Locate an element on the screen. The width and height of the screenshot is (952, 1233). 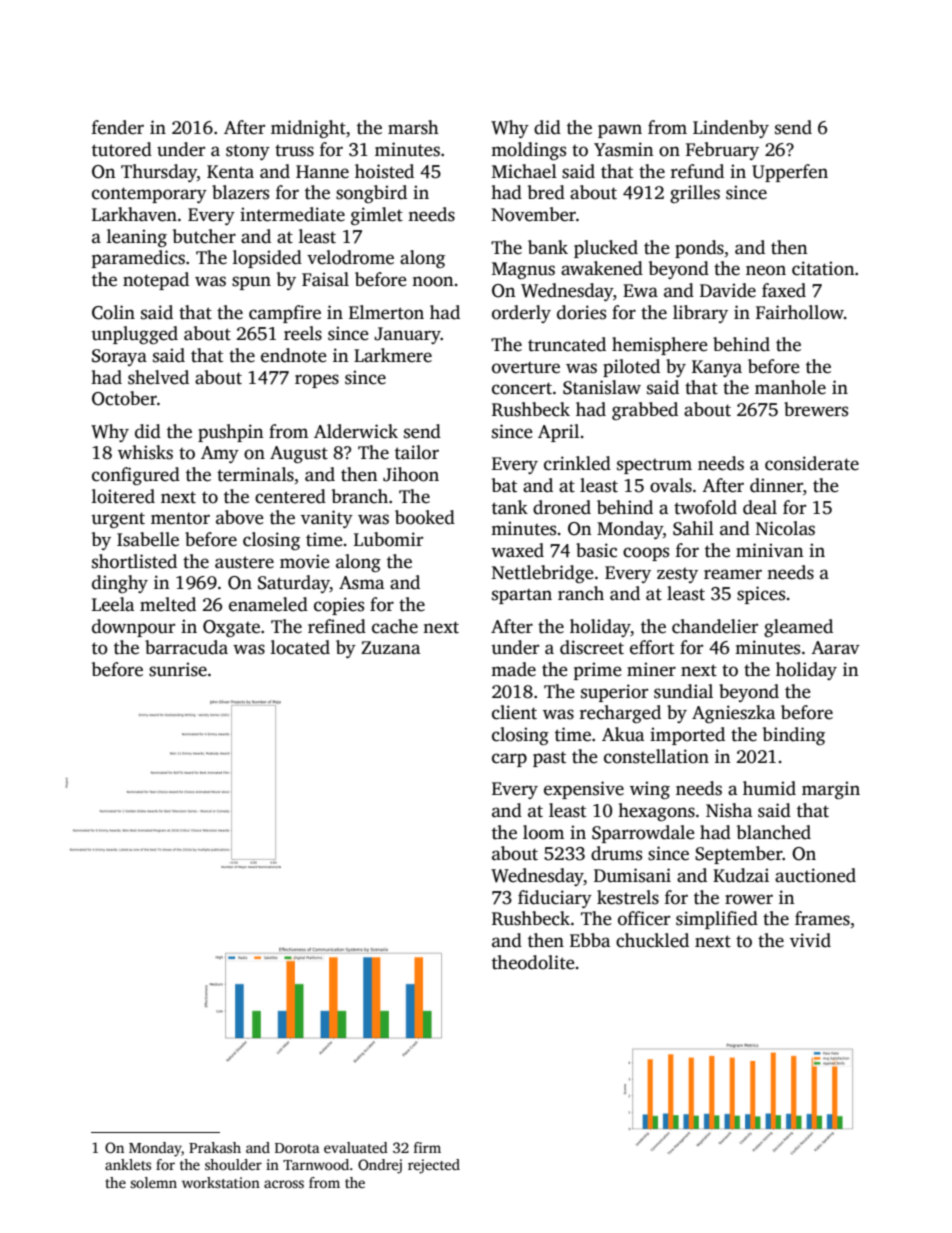
margin is located at coordinates (831, 790).
